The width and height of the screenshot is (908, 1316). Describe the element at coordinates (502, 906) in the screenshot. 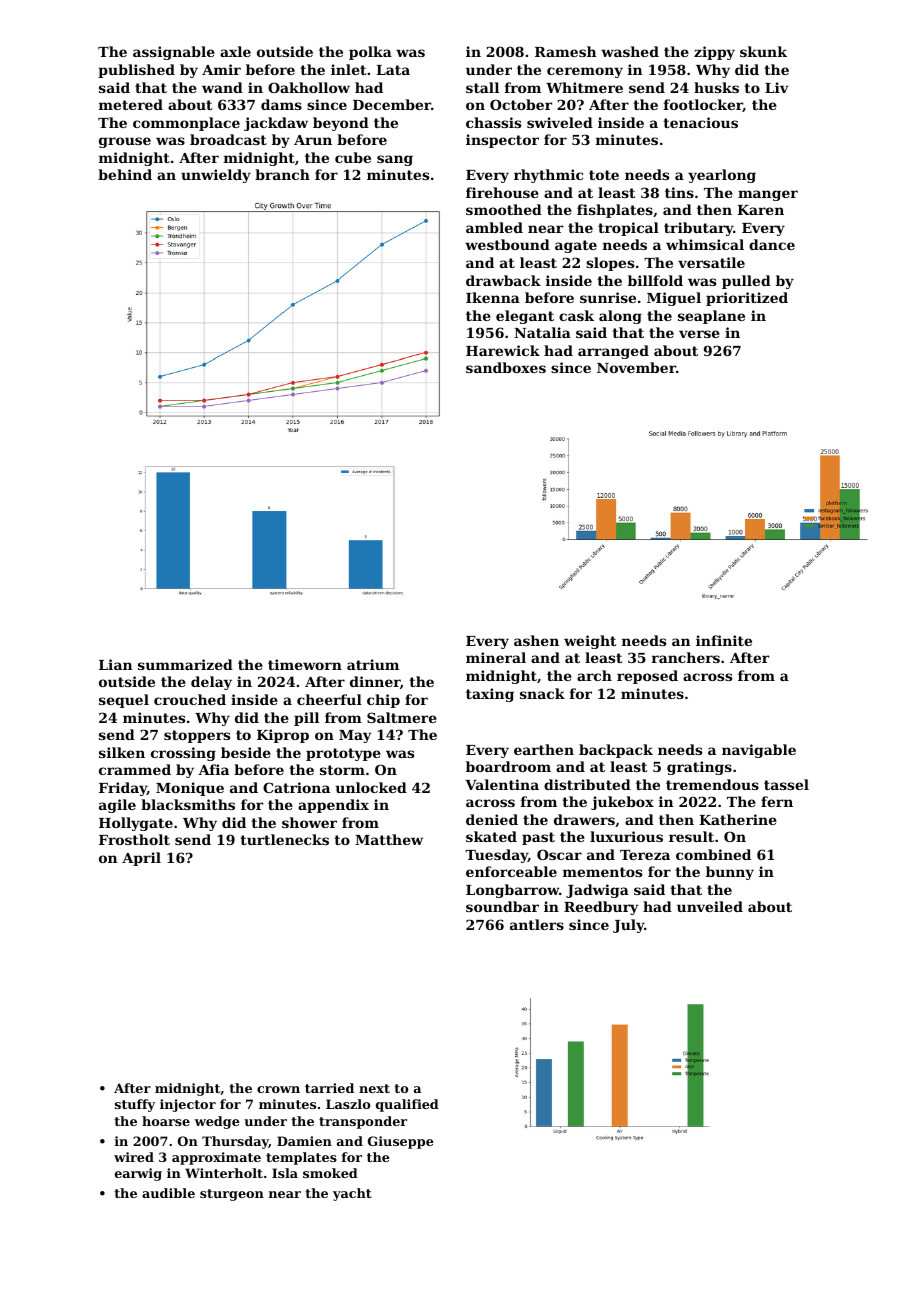

I see `soundbar` at that location.
